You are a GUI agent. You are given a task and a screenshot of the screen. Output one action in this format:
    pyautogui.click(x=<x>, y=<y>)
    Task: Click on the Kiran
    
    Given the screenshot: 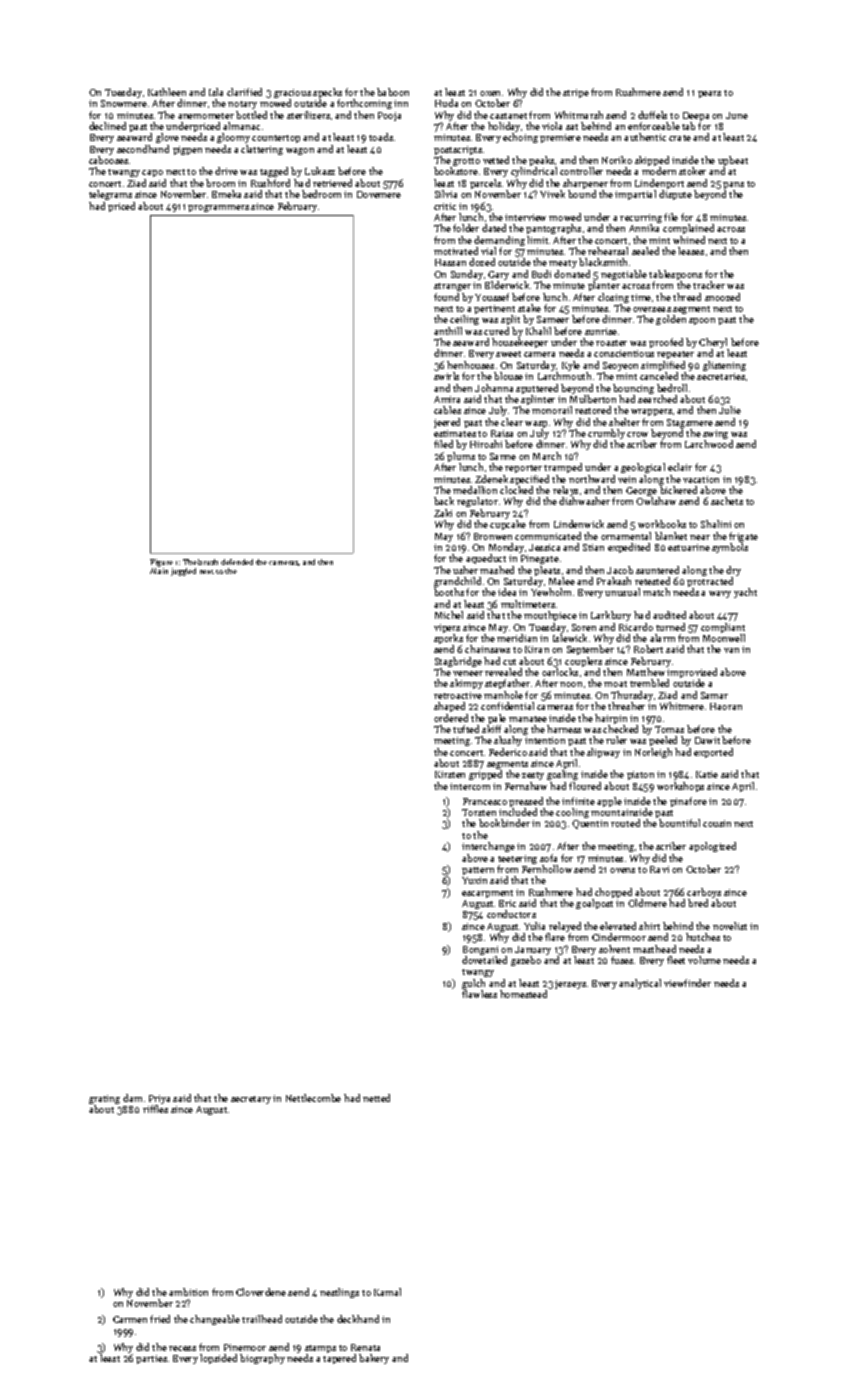 What is the action you would take?
    pyautogui.click(x=537, y=649)
